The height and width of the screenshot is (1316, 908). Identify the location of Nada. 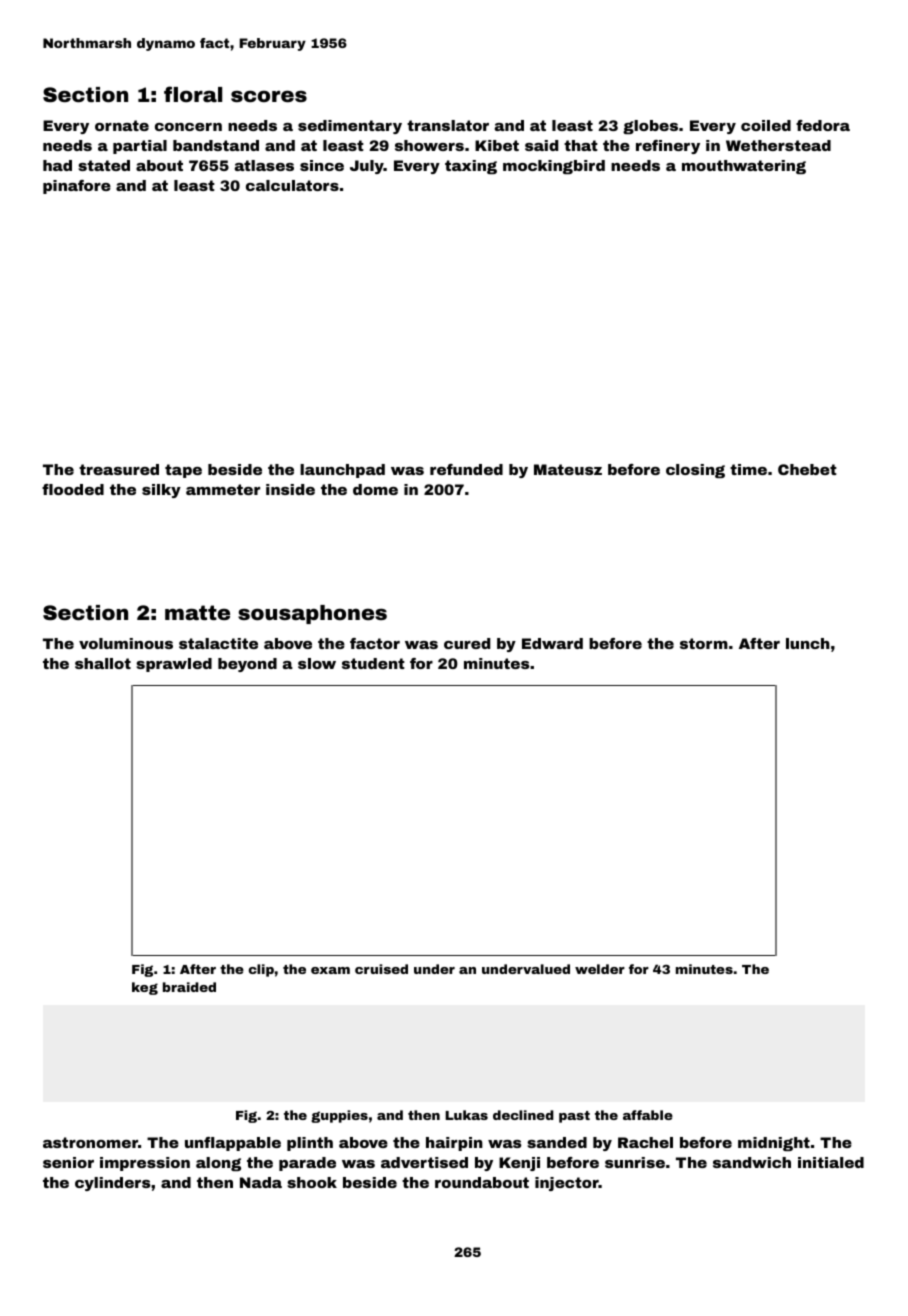
(261, 1182).
